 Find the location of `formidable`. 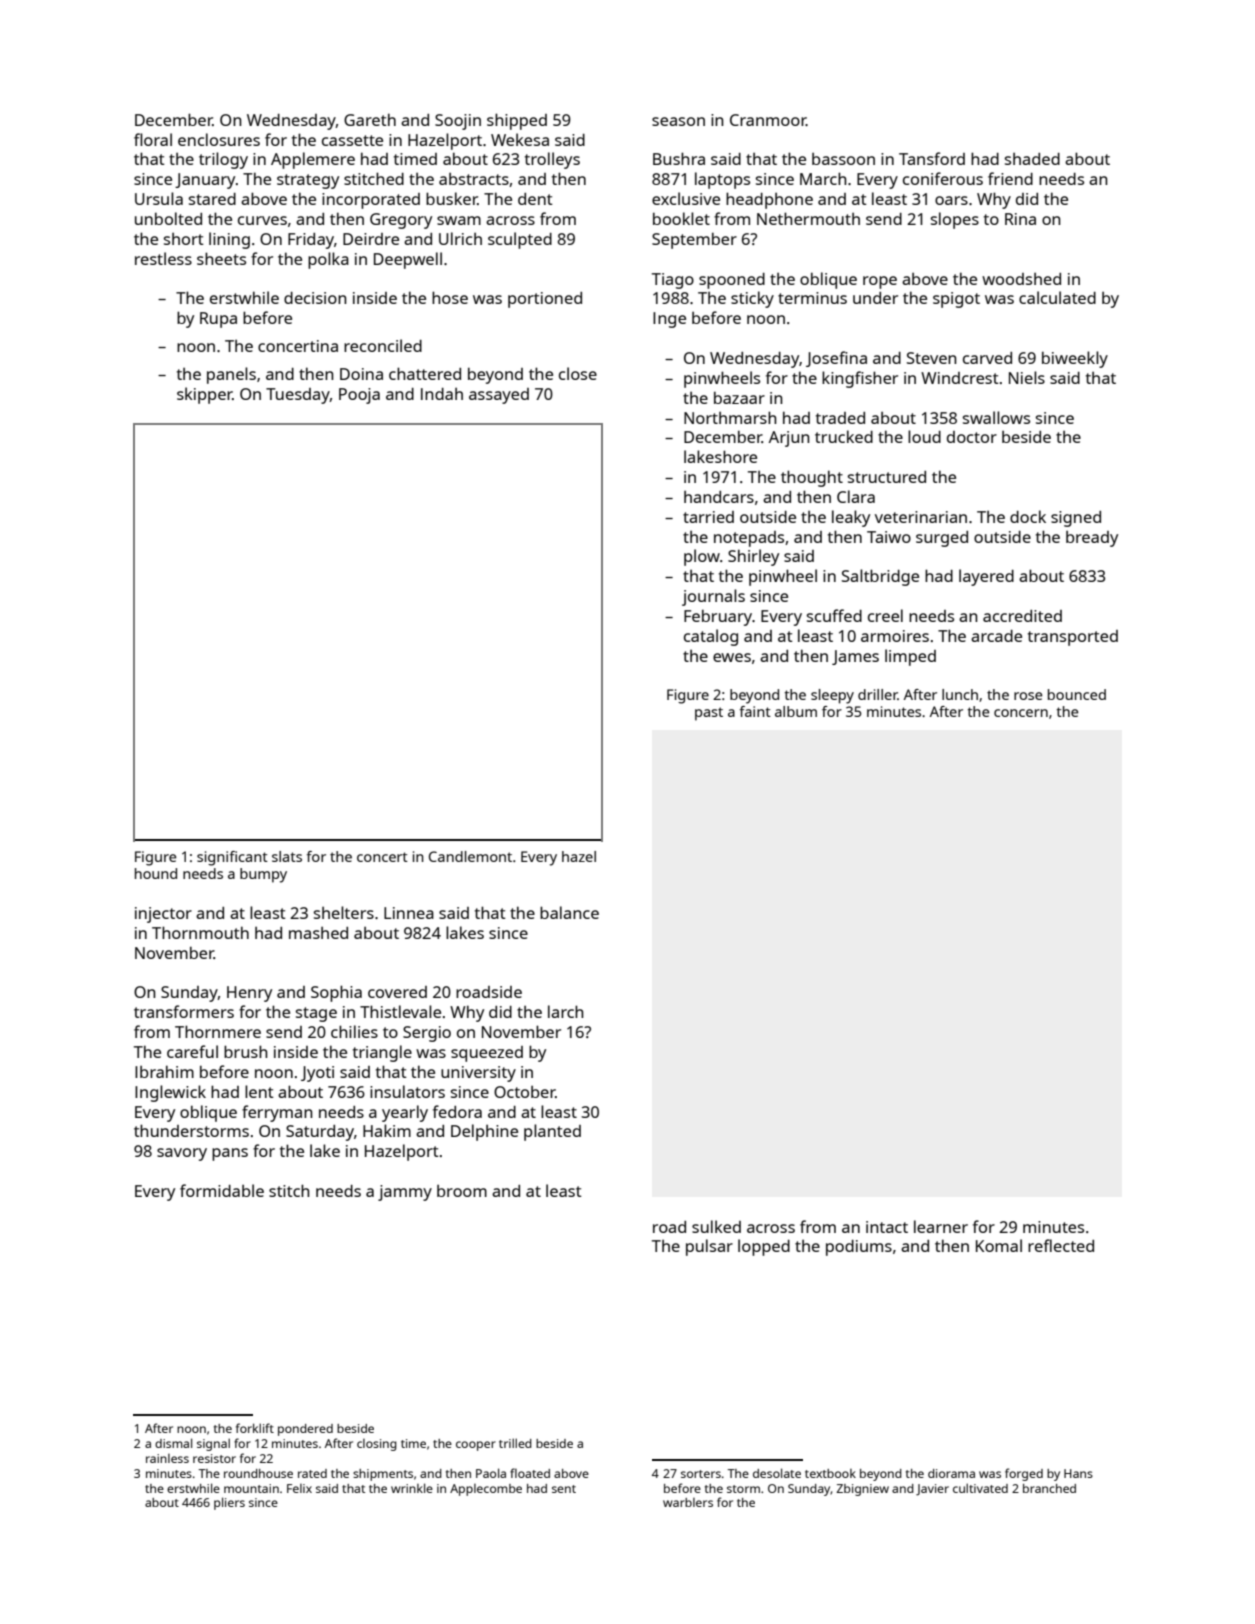

formidable is located at coordinates (222, 1190).
